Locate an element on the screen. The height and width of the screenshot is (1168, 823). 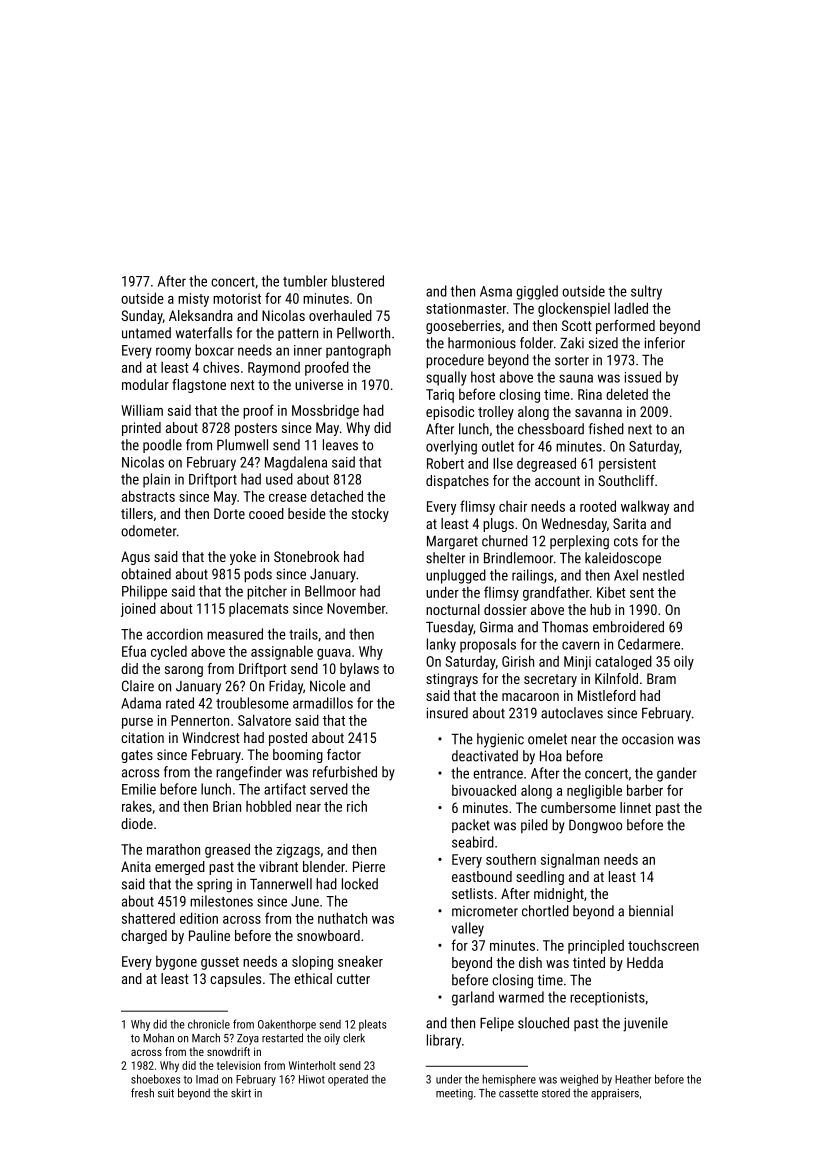
meeting is located at coordinates (454, 1094).
